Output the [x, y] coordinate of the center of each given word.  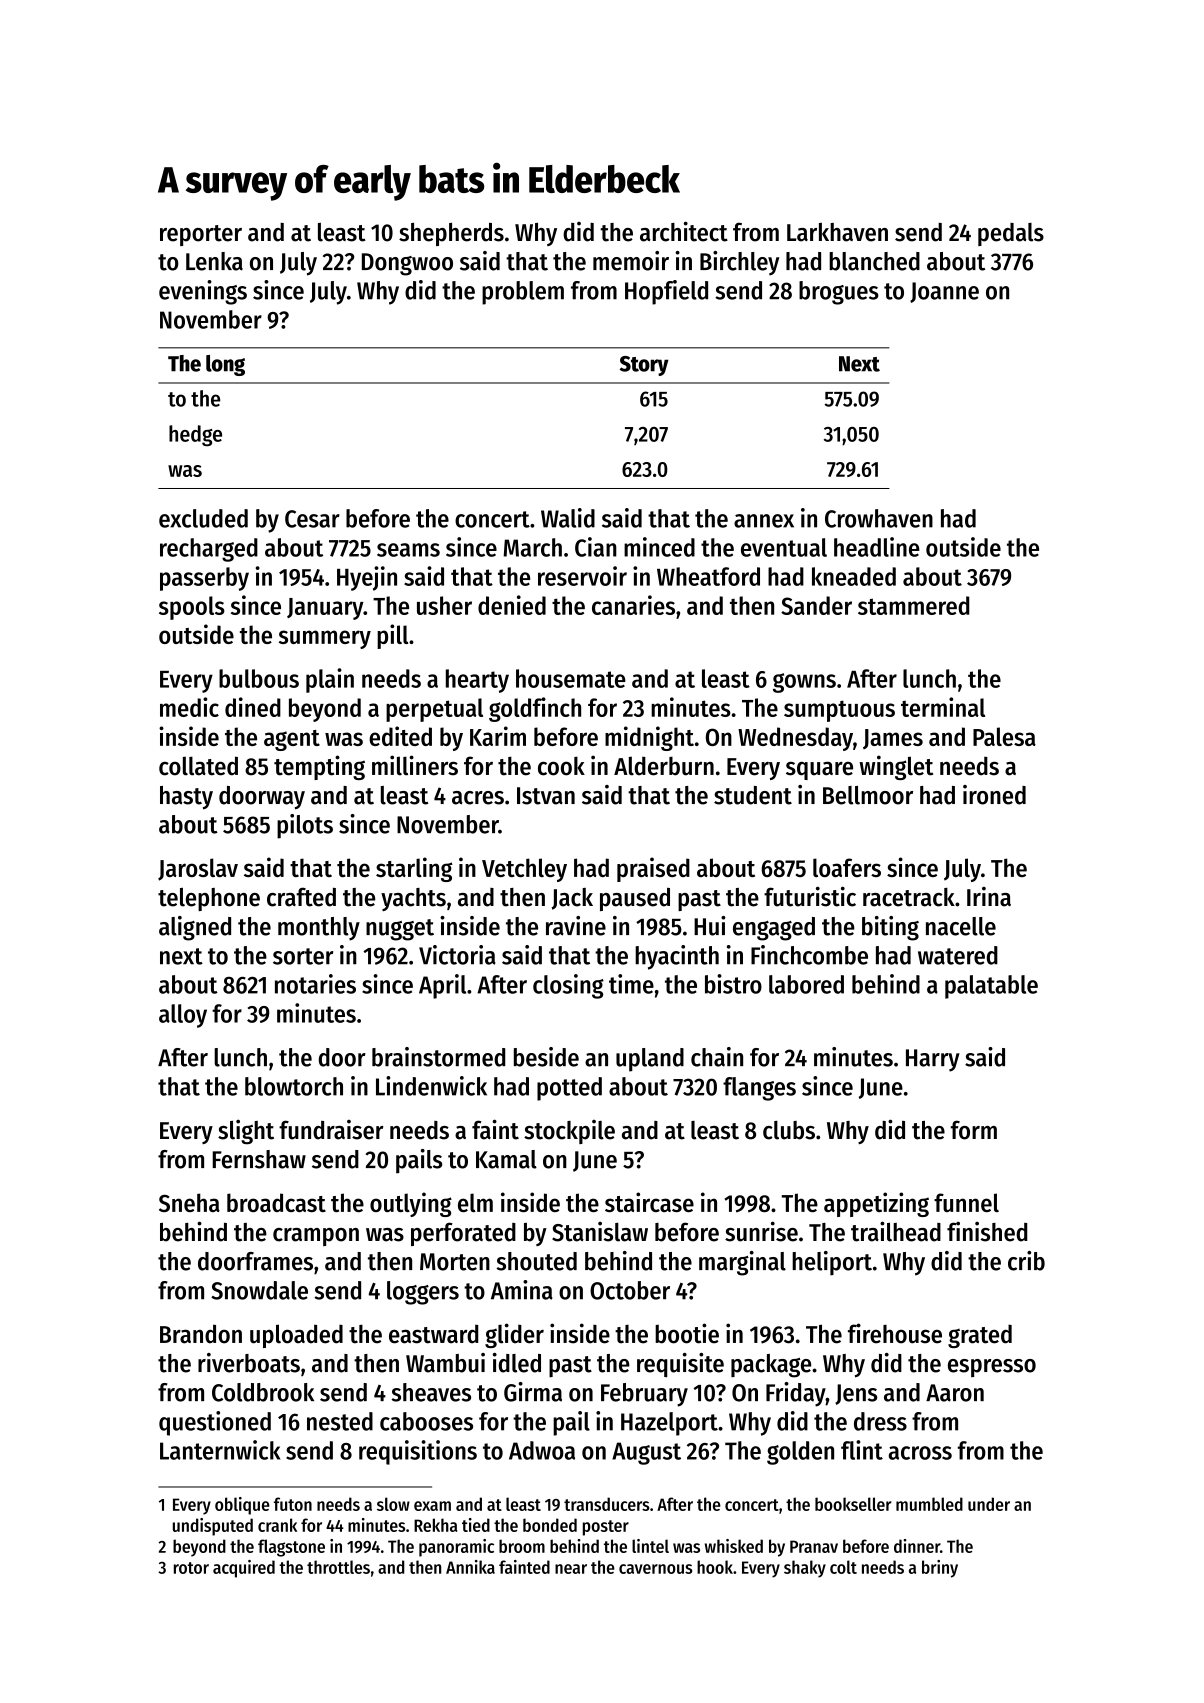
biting [890, 928]
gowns [804, 683]
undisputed [213, 1527]
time [631, 984]
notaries [315, 984]
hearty [477, 681]
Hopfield [666, 292]
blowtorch [294, 1086]
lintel [650, 1546]
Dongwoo [407, 264]
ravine [576, 926]
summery [325, 639]
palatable [991, 987]
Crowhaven [879, 518]
